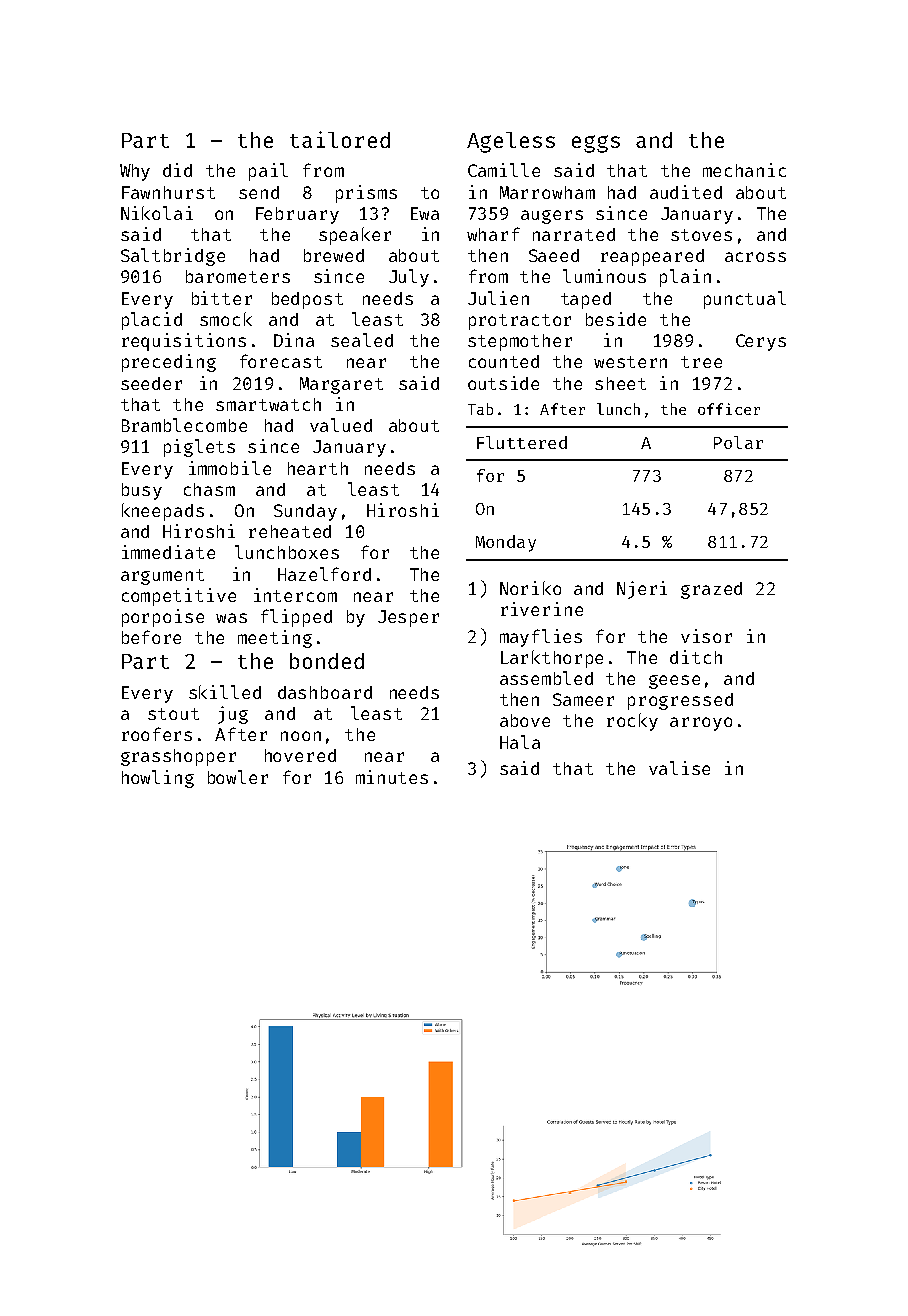 This image has width=908, height=1316. What do you see at coordinates (679, 768) in the image?
I see `valise` at bounding box center [679, 768].
